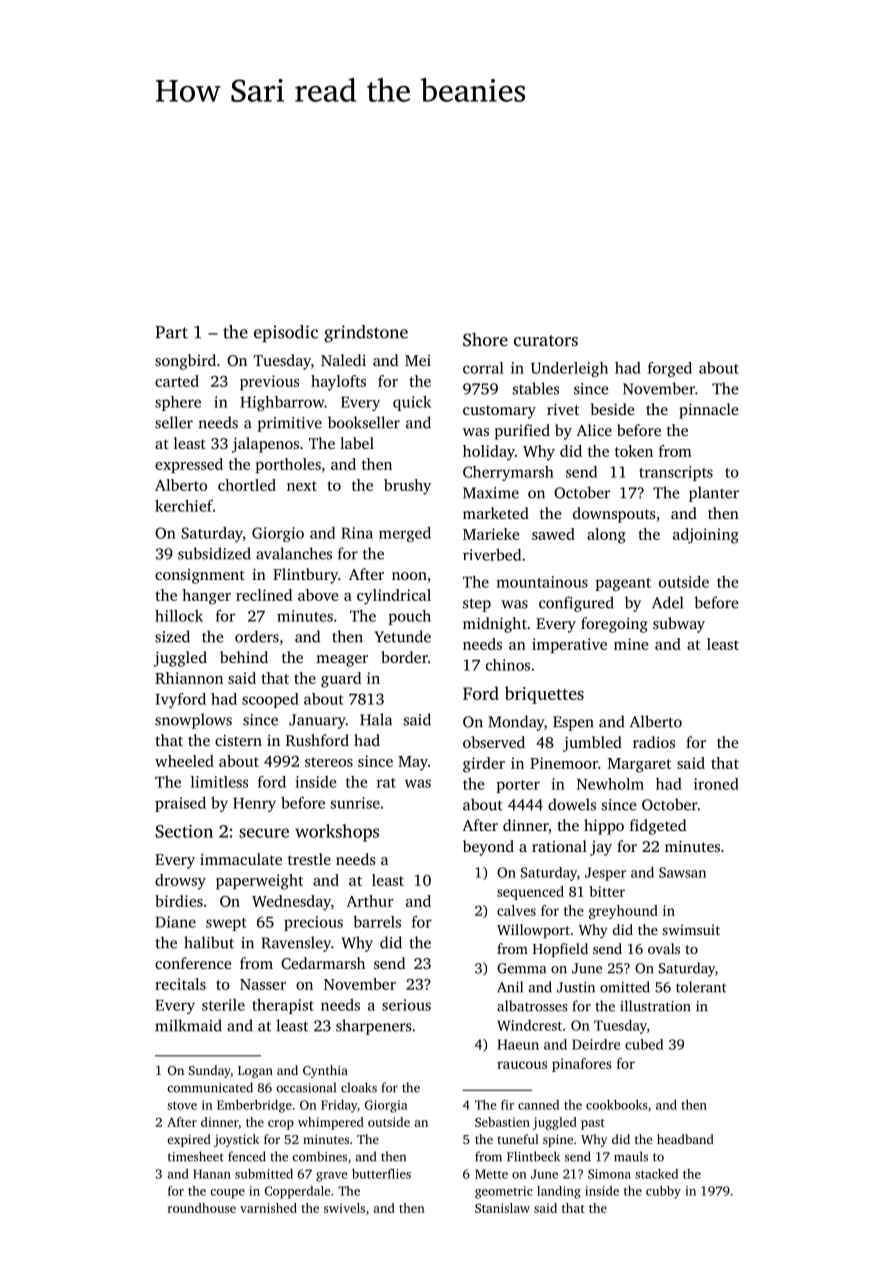 Image resolution: width=894 pixels, height=1268 pixels. Describe the element at coordinates (184, 761) in the screenshot. I see `wheeled` at that location.
